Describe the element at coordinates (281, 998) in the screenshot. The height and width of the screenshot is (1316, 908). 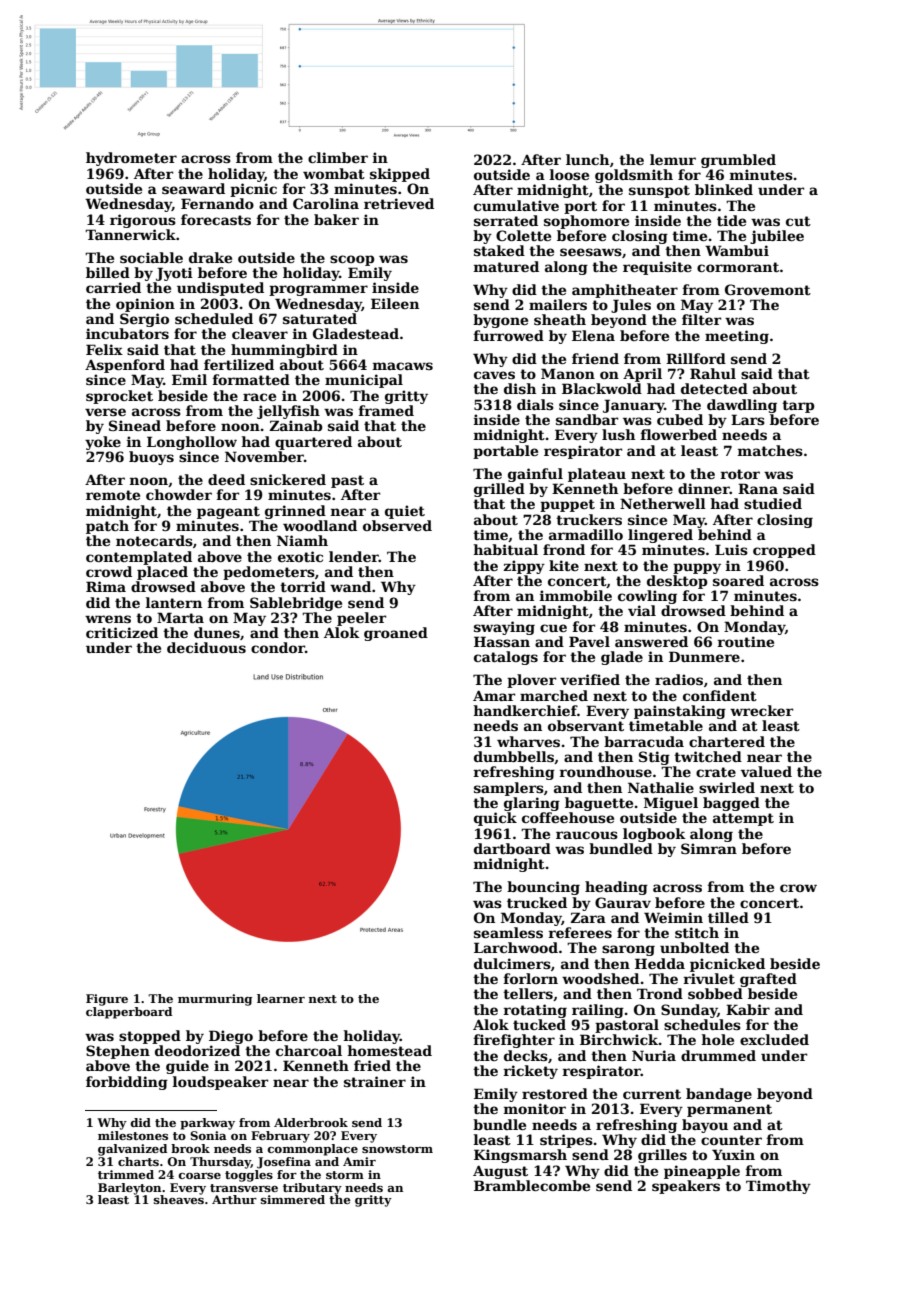
I see `learner` at that location.
